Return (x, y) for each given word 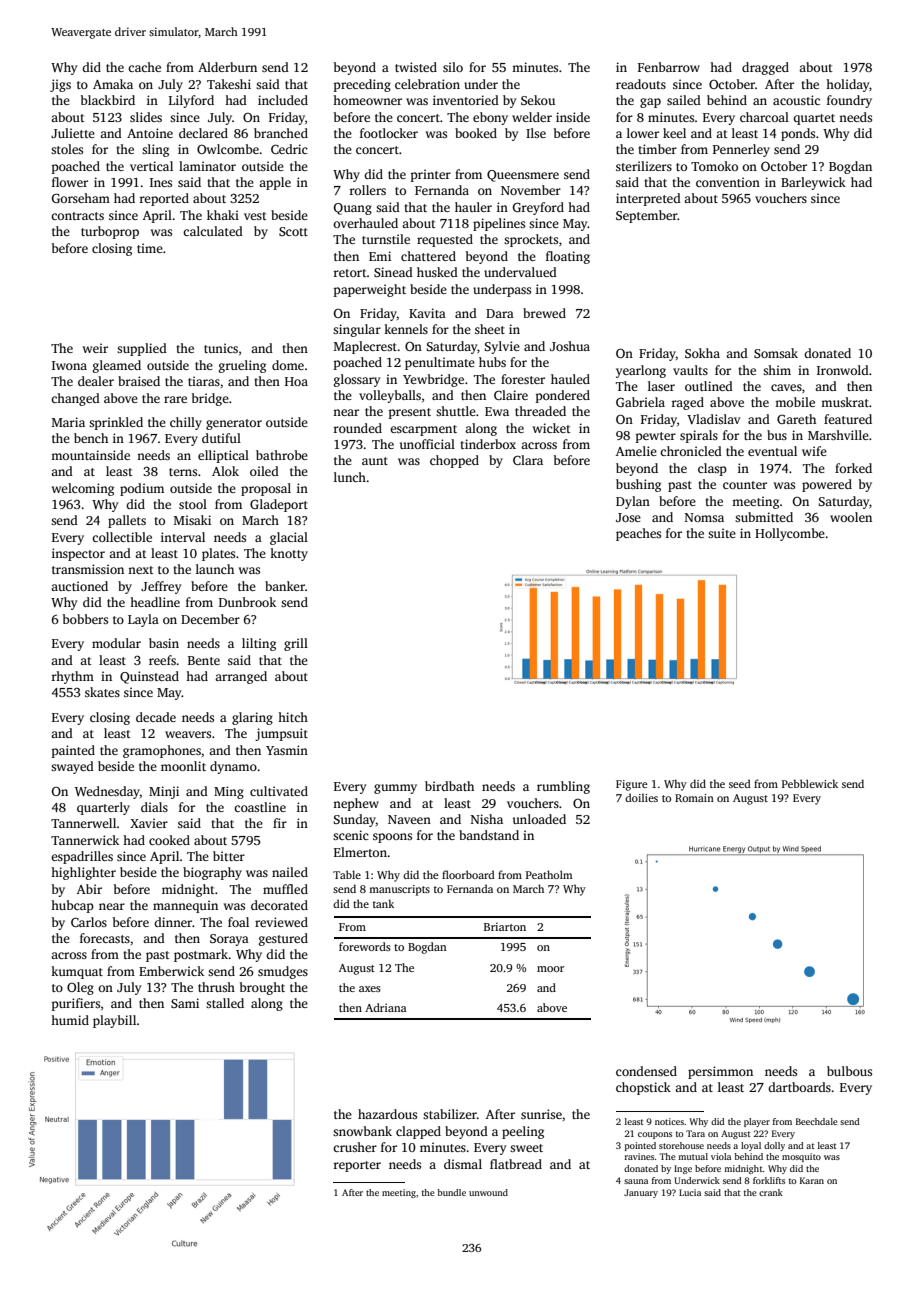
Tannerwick (85, 840)
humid (70, 1020)
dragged (765, 68)
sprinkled (116, 423)
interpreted (648, 199)
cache (144, 67)
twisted (416, 67)
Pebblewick (810, 783)
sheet (490, 329)
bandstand (489, 835)
